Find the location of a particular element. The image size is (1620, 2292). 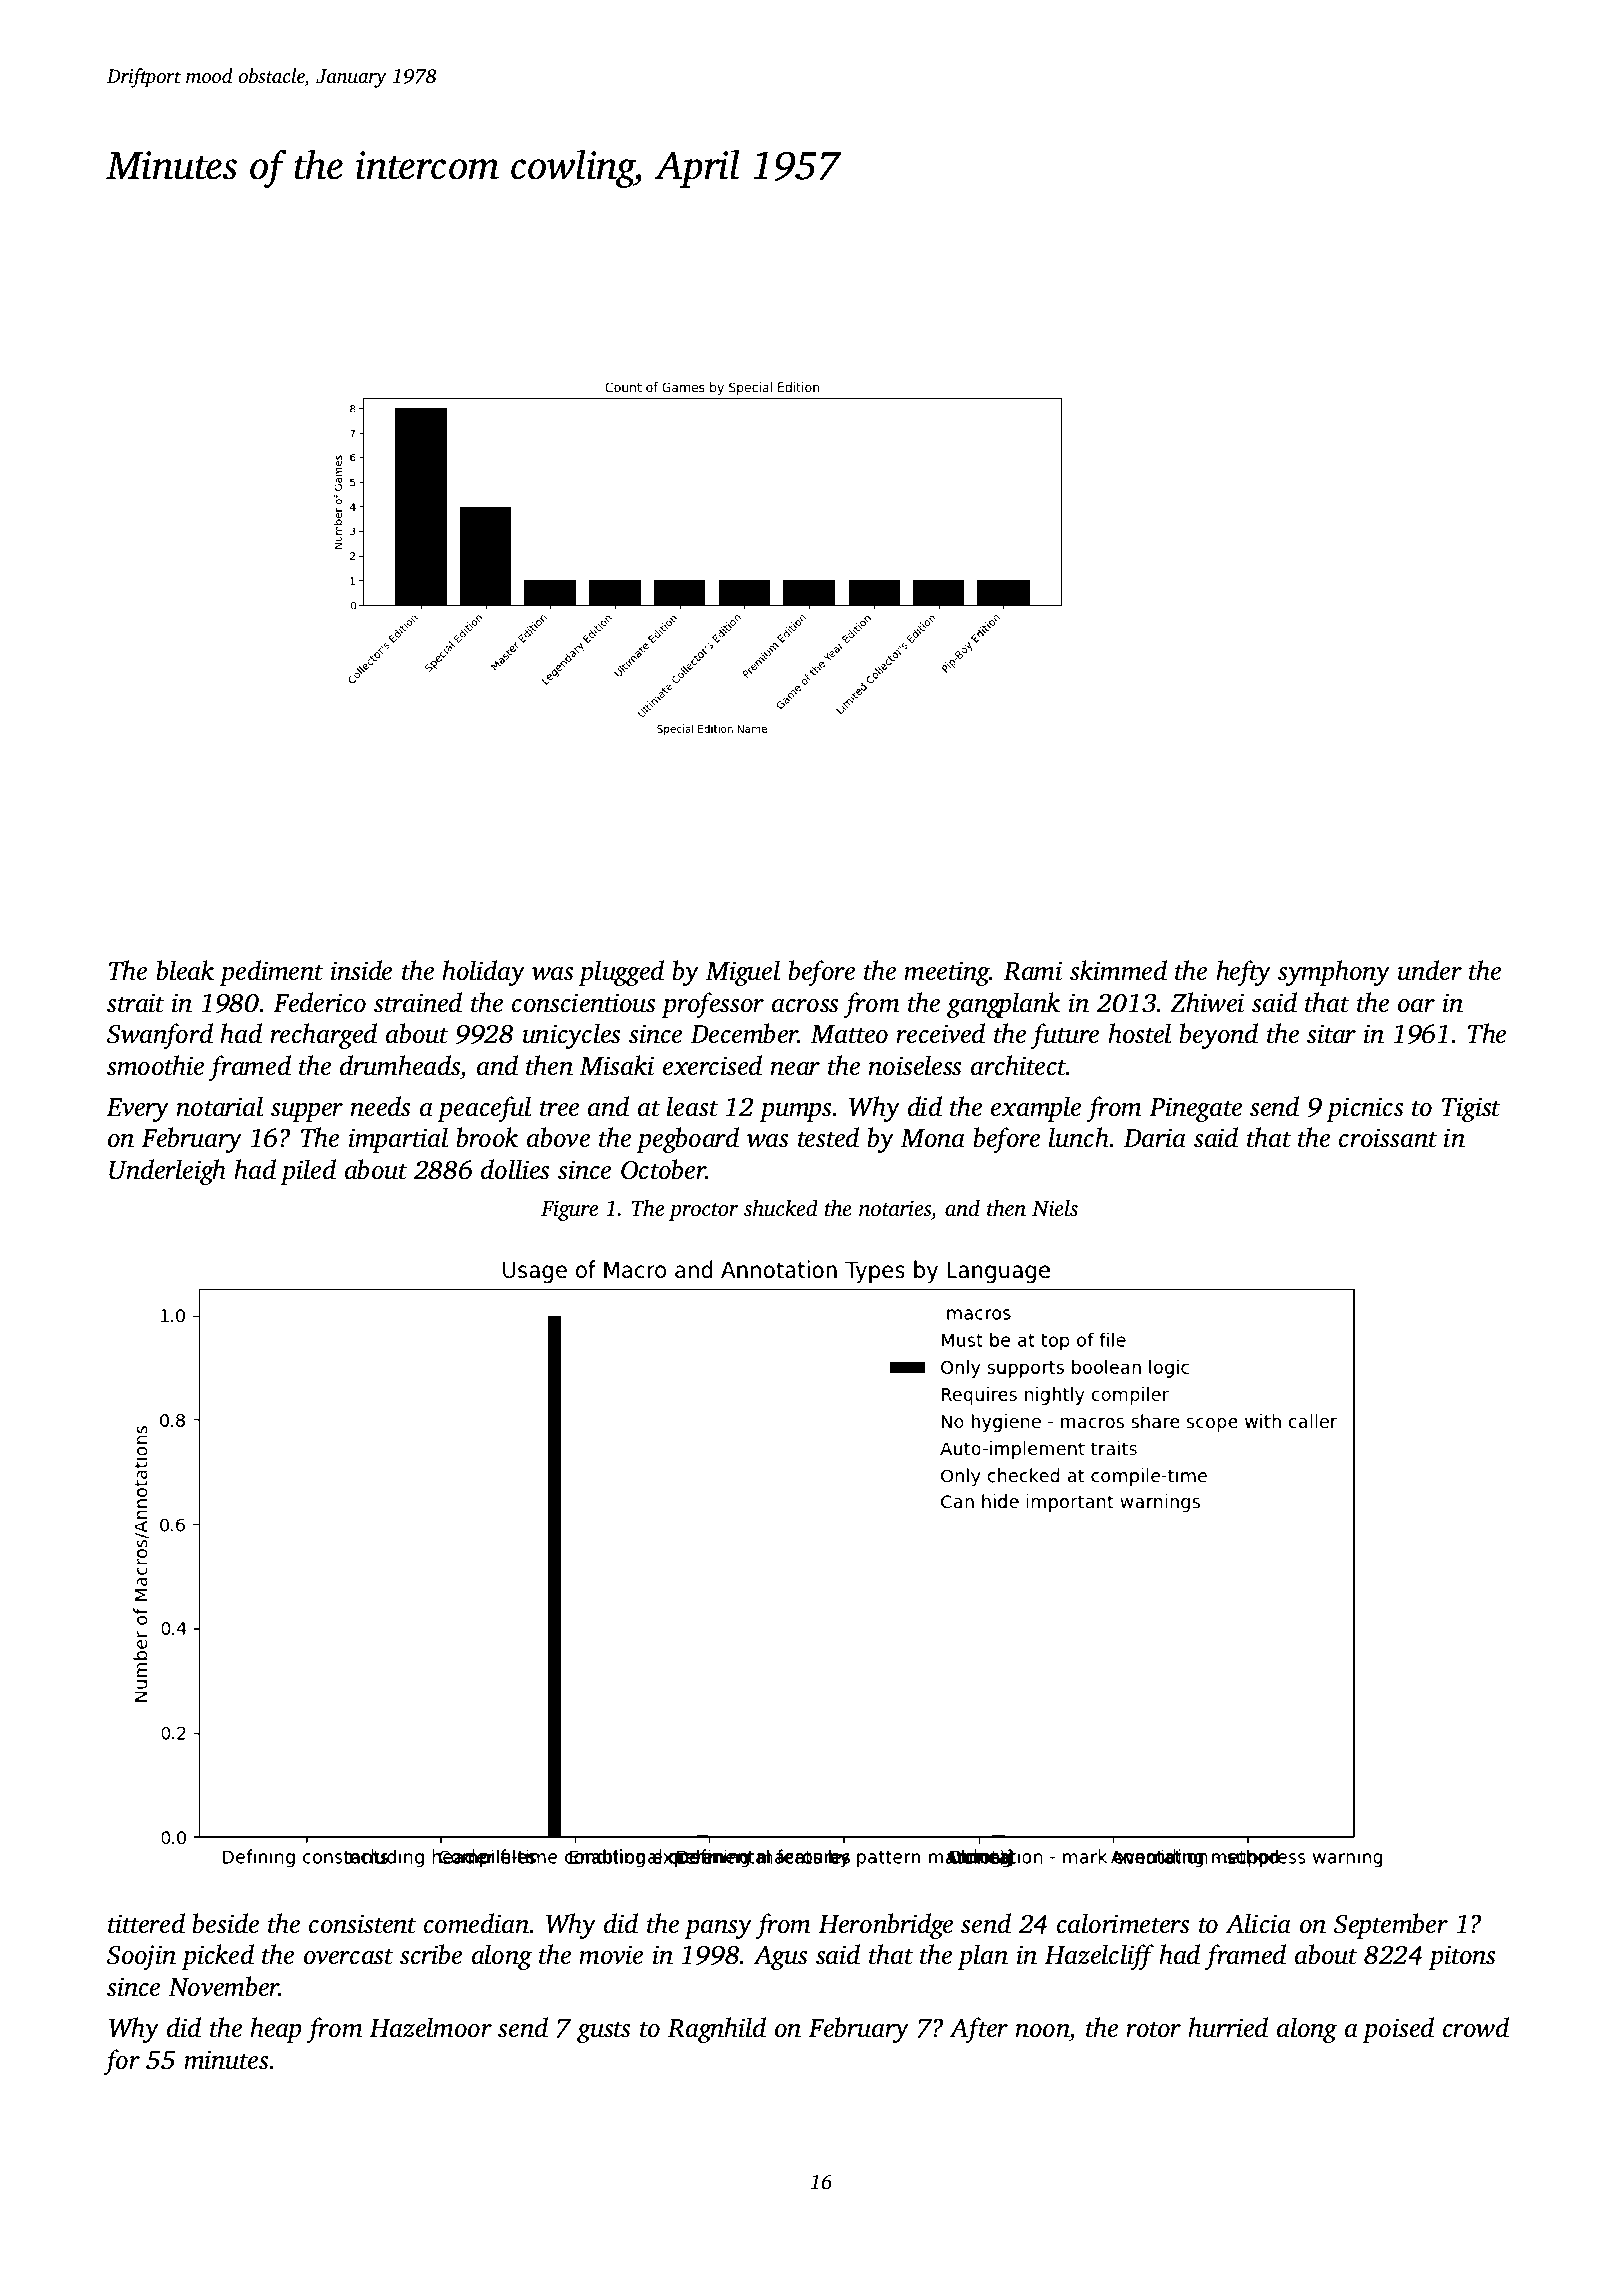

Alicia is located at coordinates (1258, 1923).
